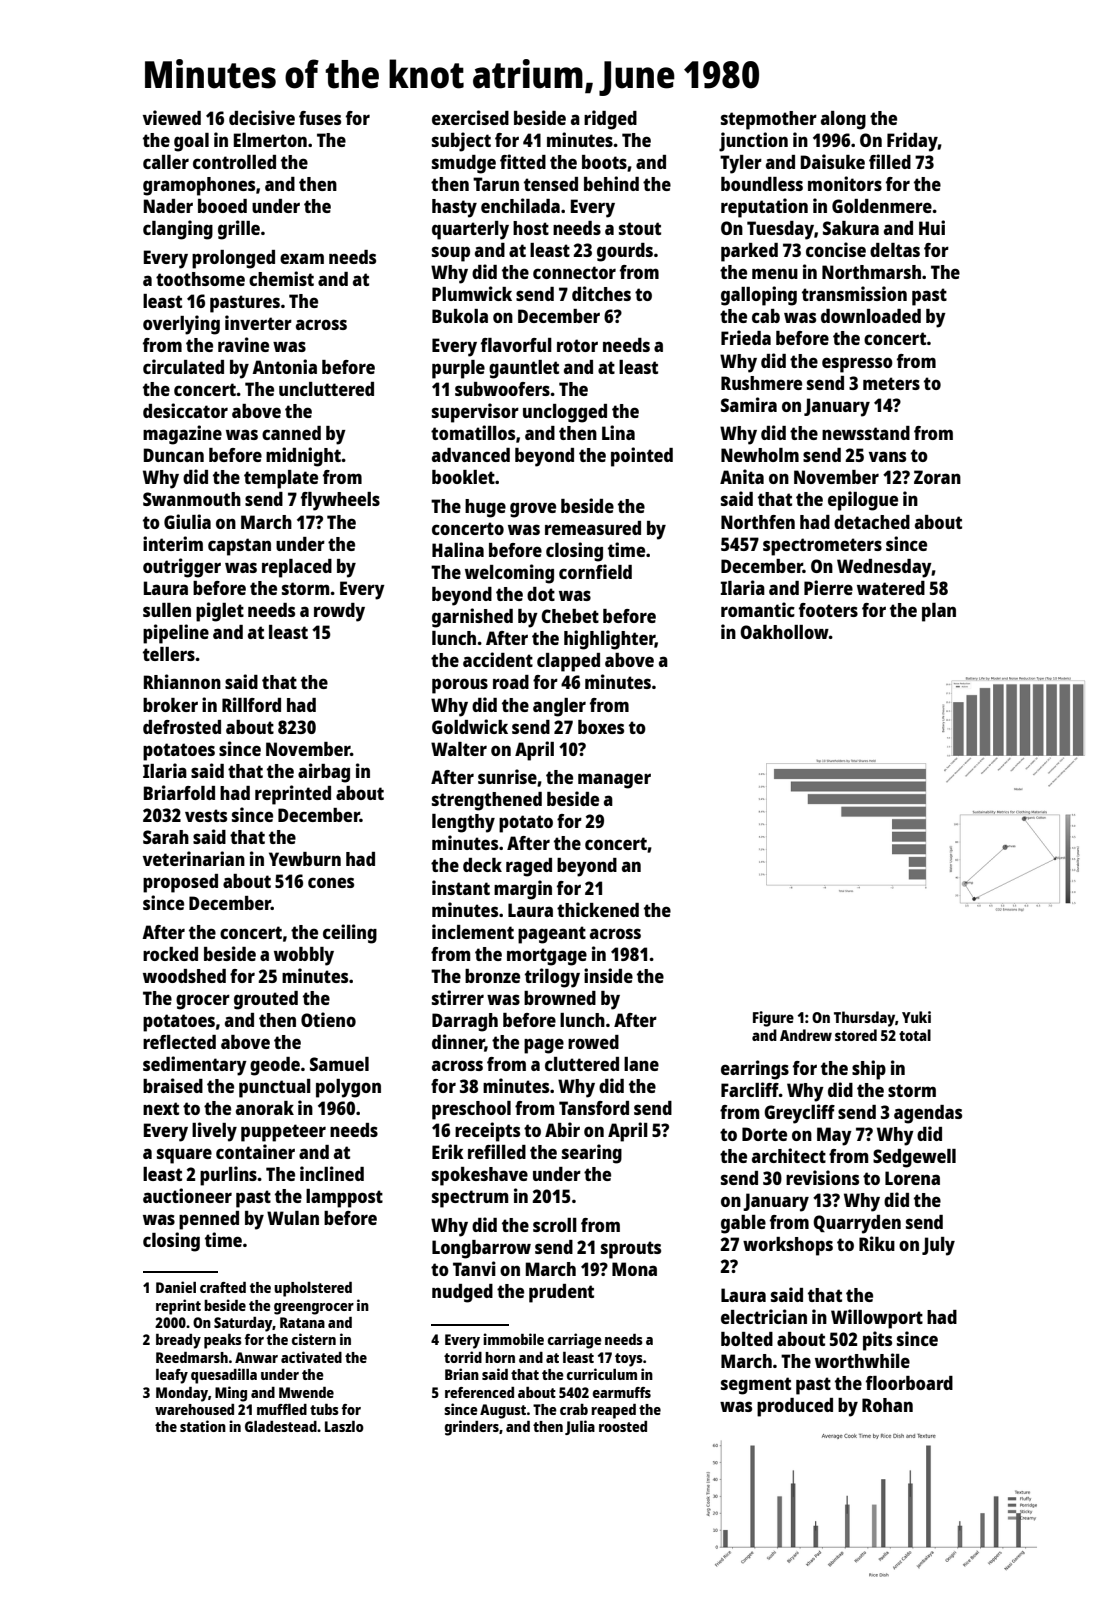 The width and height of the screenshot is (1106, 1601). Describe the element at coordinates (344, 1426) in the screenshot. I see `Laszlo` at that location.
